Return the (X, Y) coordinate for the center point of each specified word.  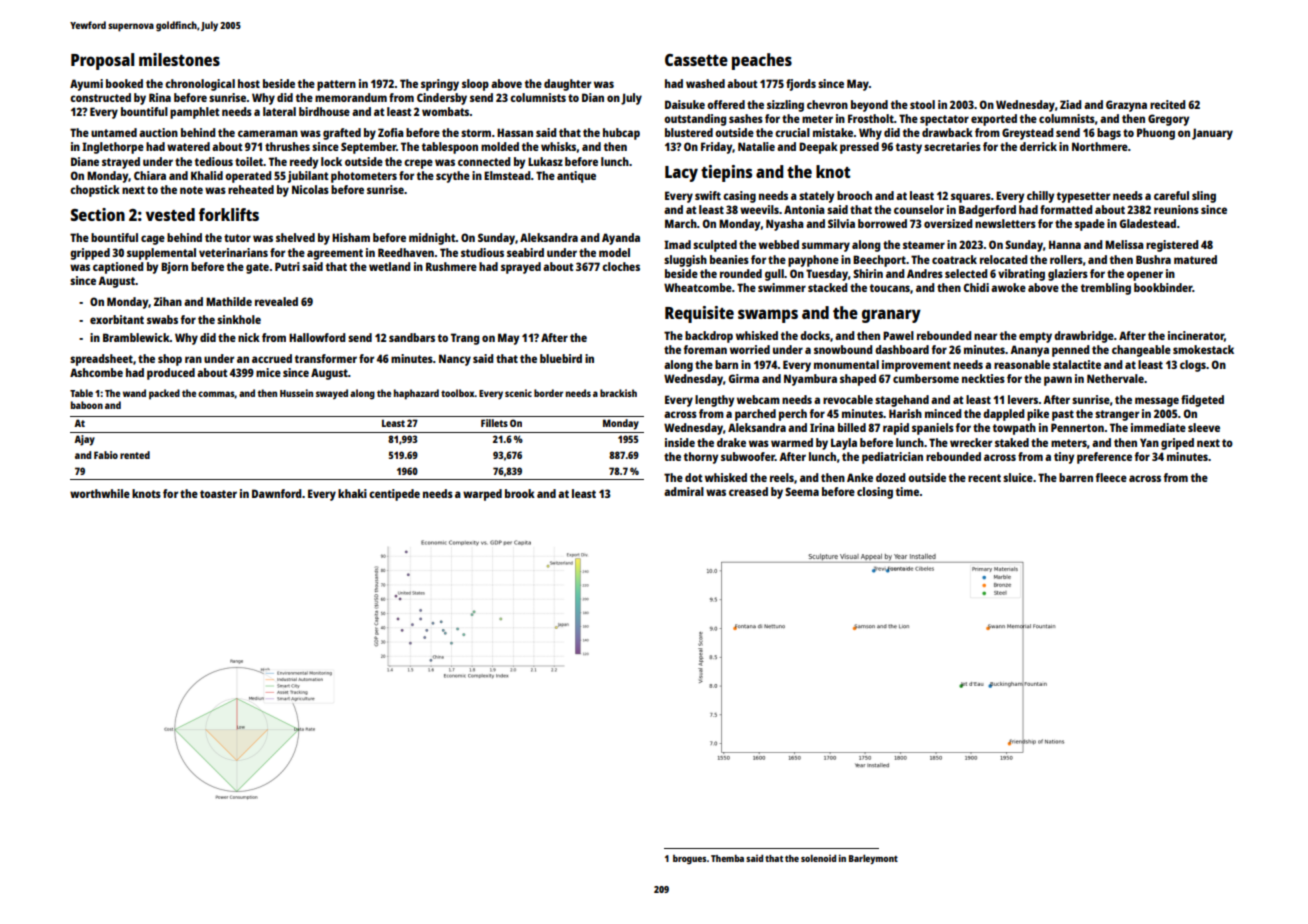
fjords (801, 85)
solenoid (818, 858)
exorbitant (117, 319)
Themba (727, 858)
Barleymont (873, 859)
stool (922, 104)
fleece (1111, 477)
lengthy (714, 401)
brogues (690, 859)
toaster (218, 494)
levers (1023, 399)
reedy (304, 163)
